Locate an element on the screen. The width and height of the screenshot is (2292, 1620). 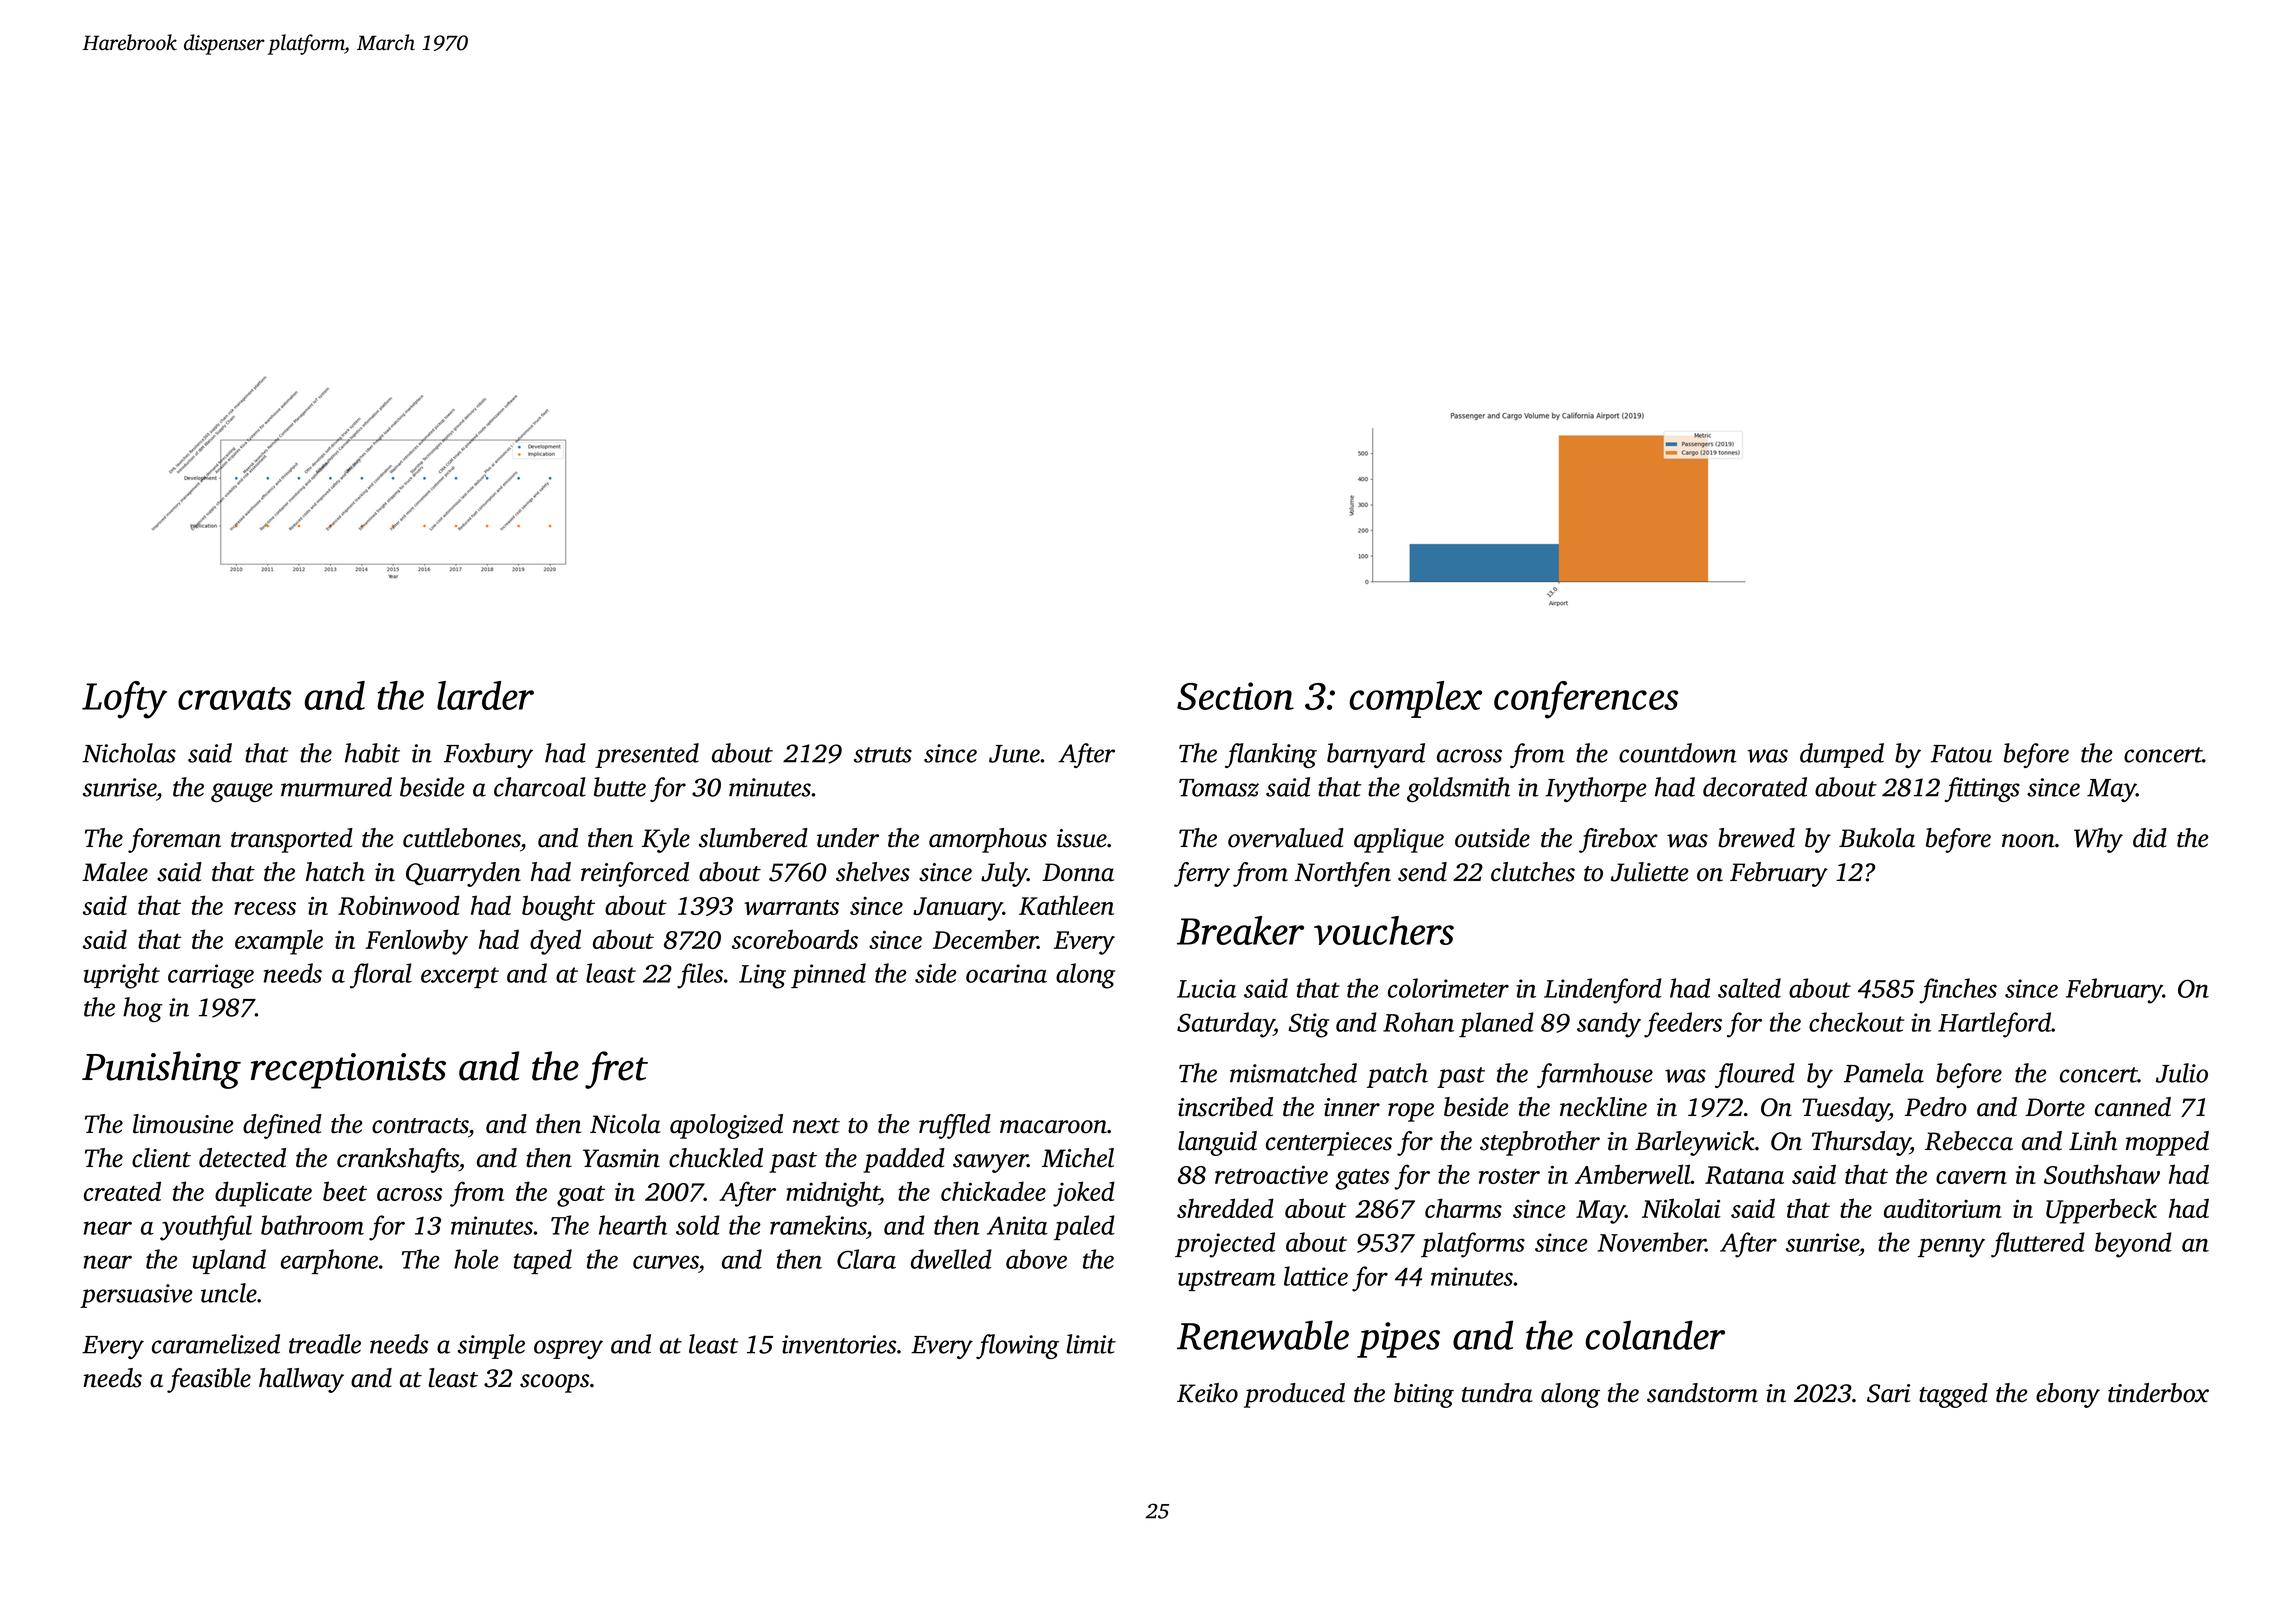
finches is located at coordinates (1958, 991).
